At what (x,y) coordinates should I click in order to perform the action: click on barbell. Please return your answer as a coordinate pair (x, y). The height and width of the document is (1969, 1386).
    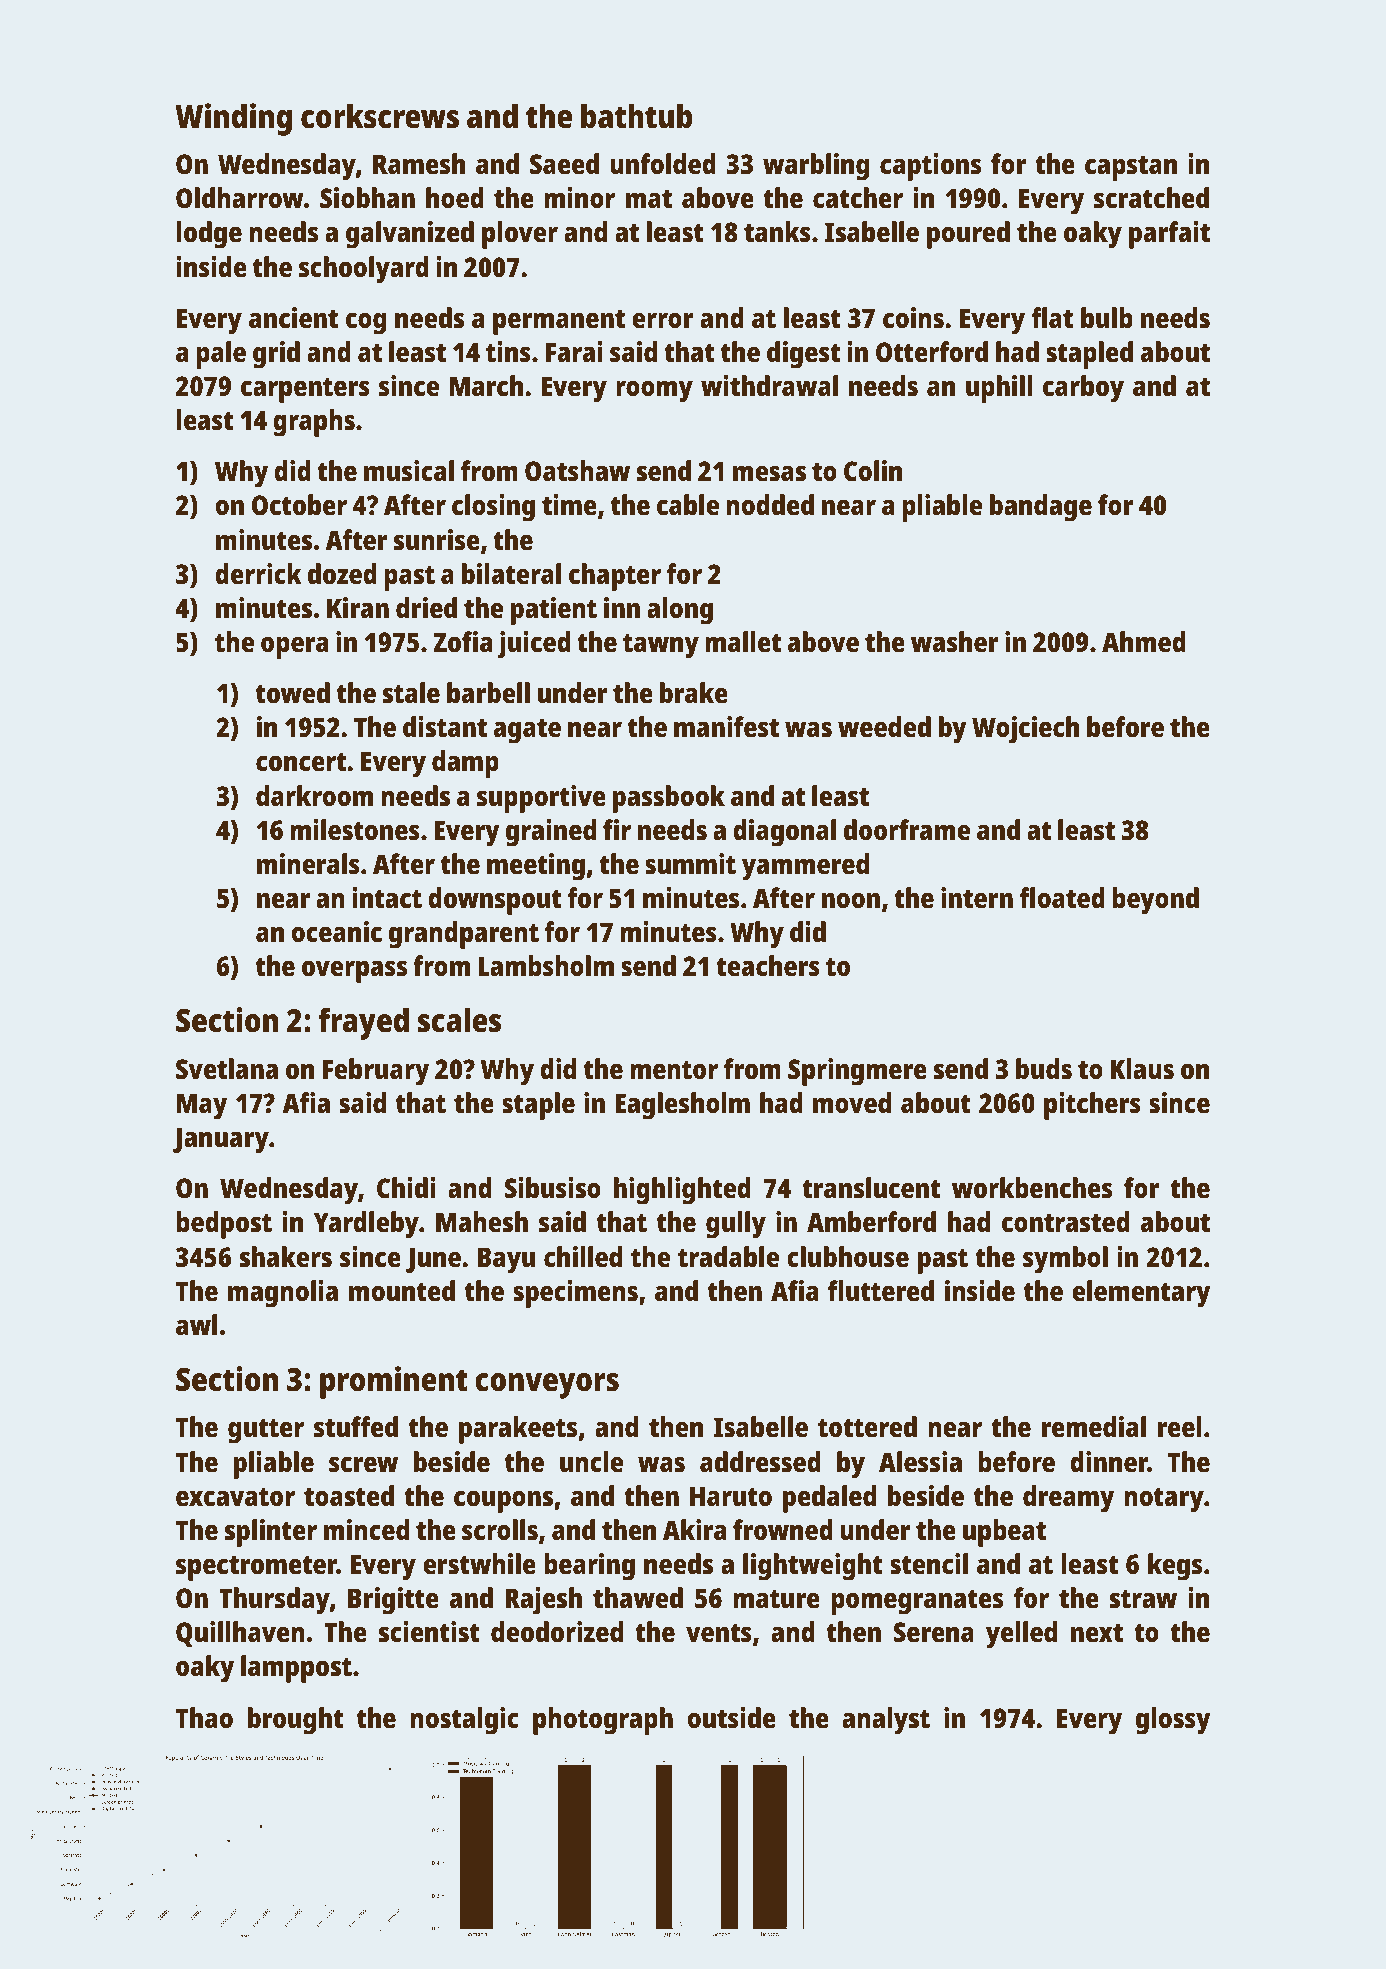
    Looking at the image, I should click on (488, 693).
